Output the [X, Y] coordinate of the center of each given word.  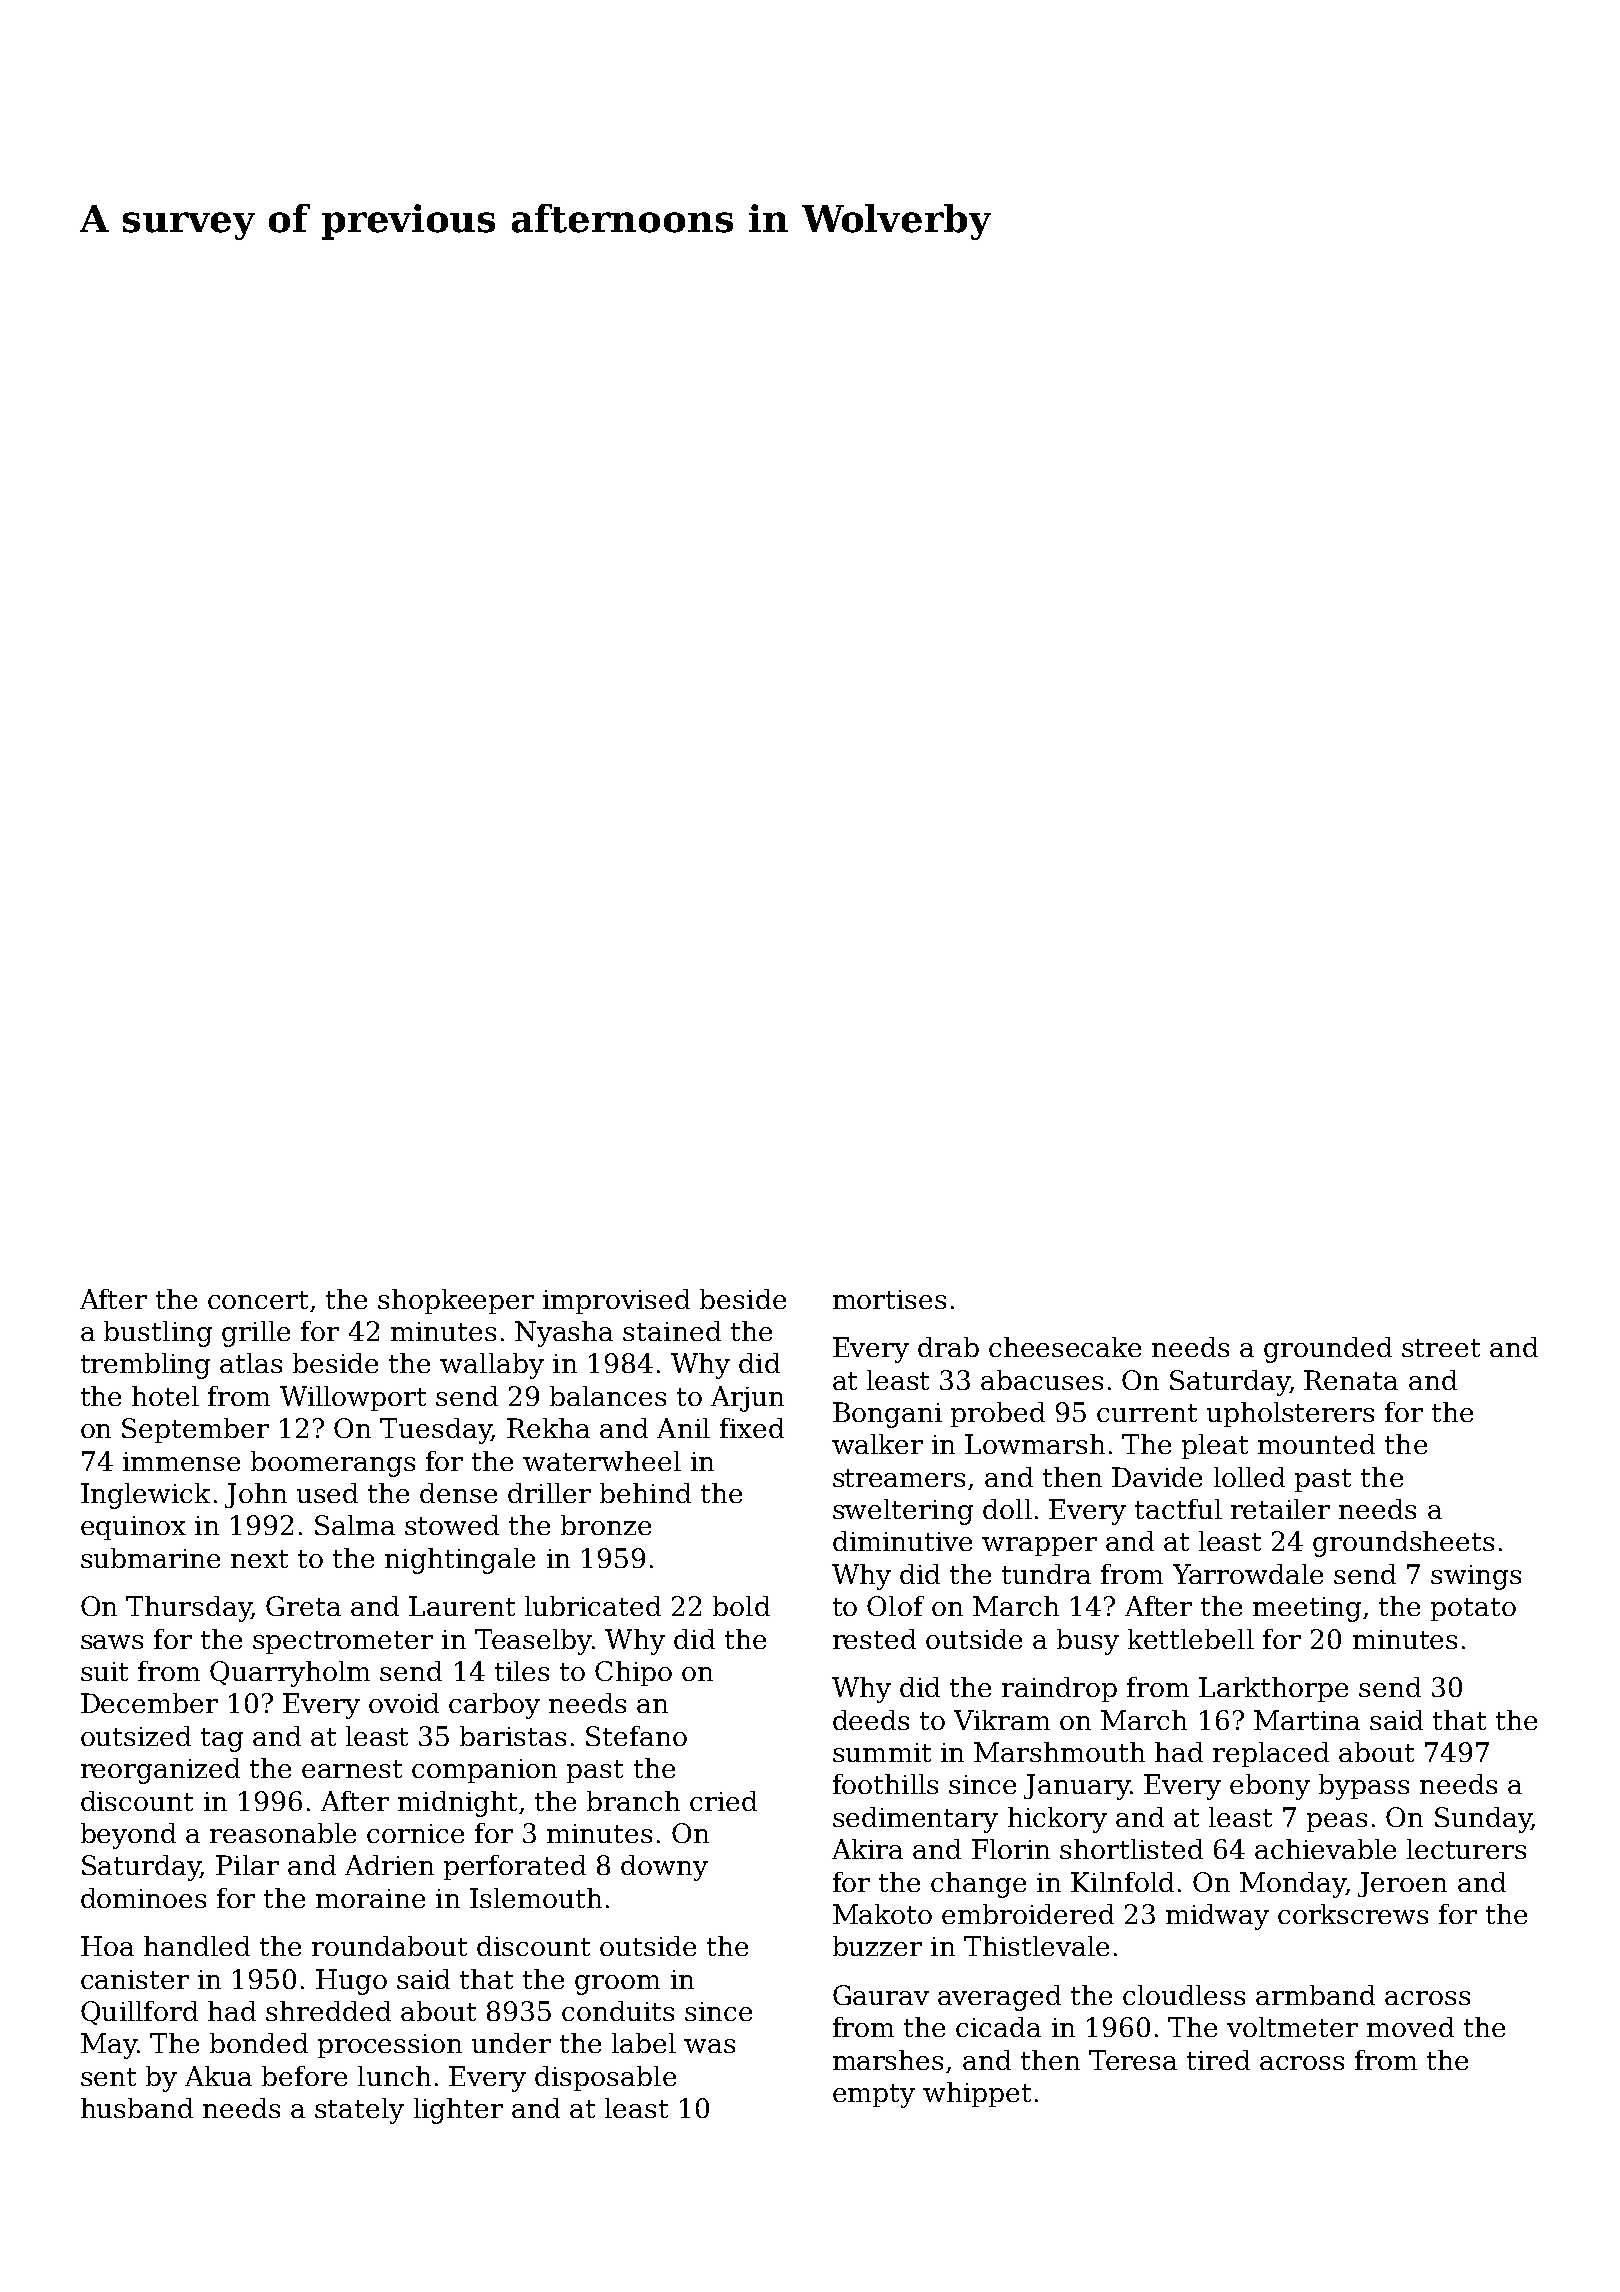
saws [112, 1642]
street [1441, 1348]
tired [1218, 2060]
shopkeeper [456, 1301]
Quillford [139, 2013]
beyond [128, 1836]
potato [1473, 1609]
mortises [889, 1299]
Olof [895, 1606]
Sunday [1483, 1820]
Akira [867, 1849]
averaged [999, 1998]
